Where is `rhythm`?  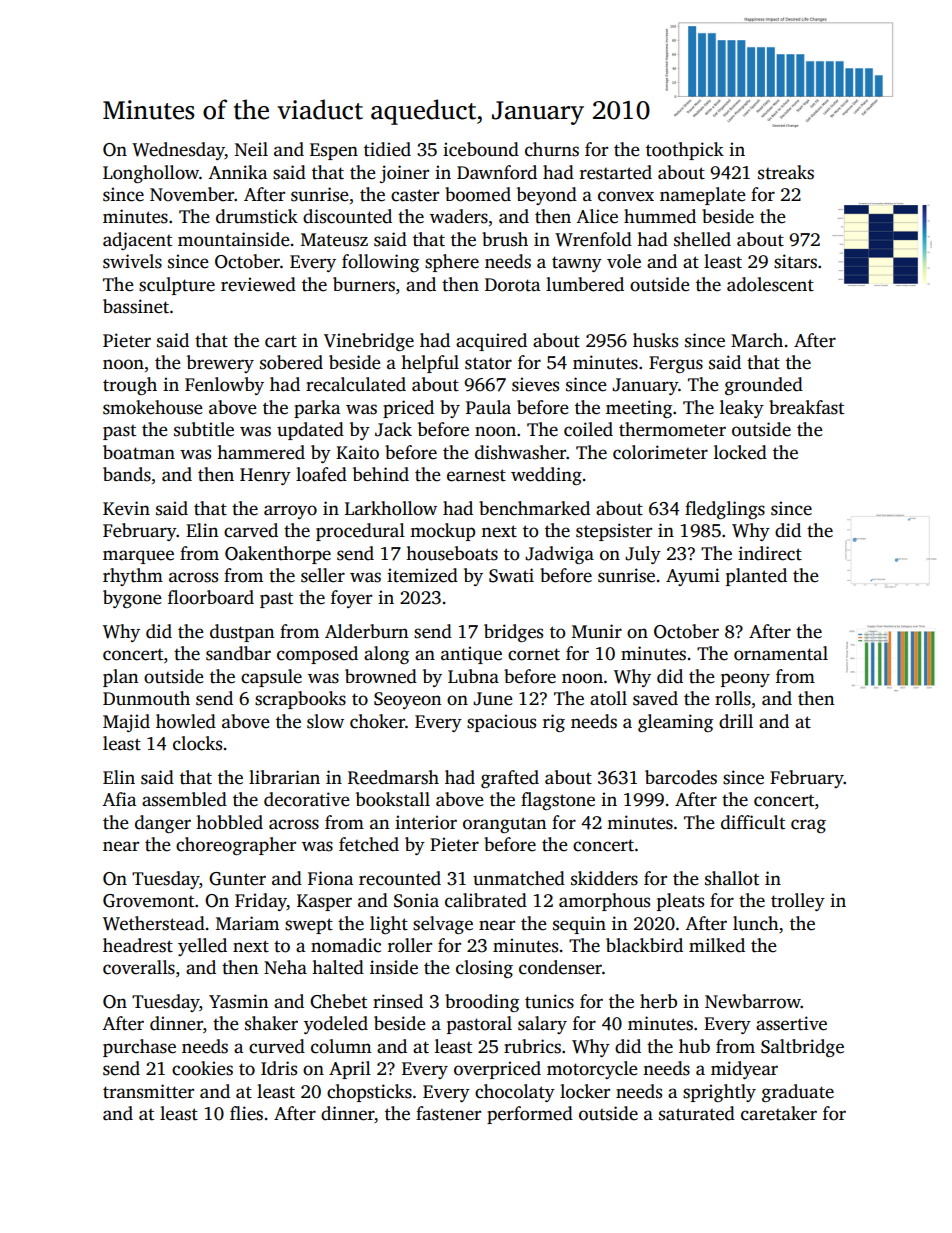
rhythm is located at coordinates (133, 577).
